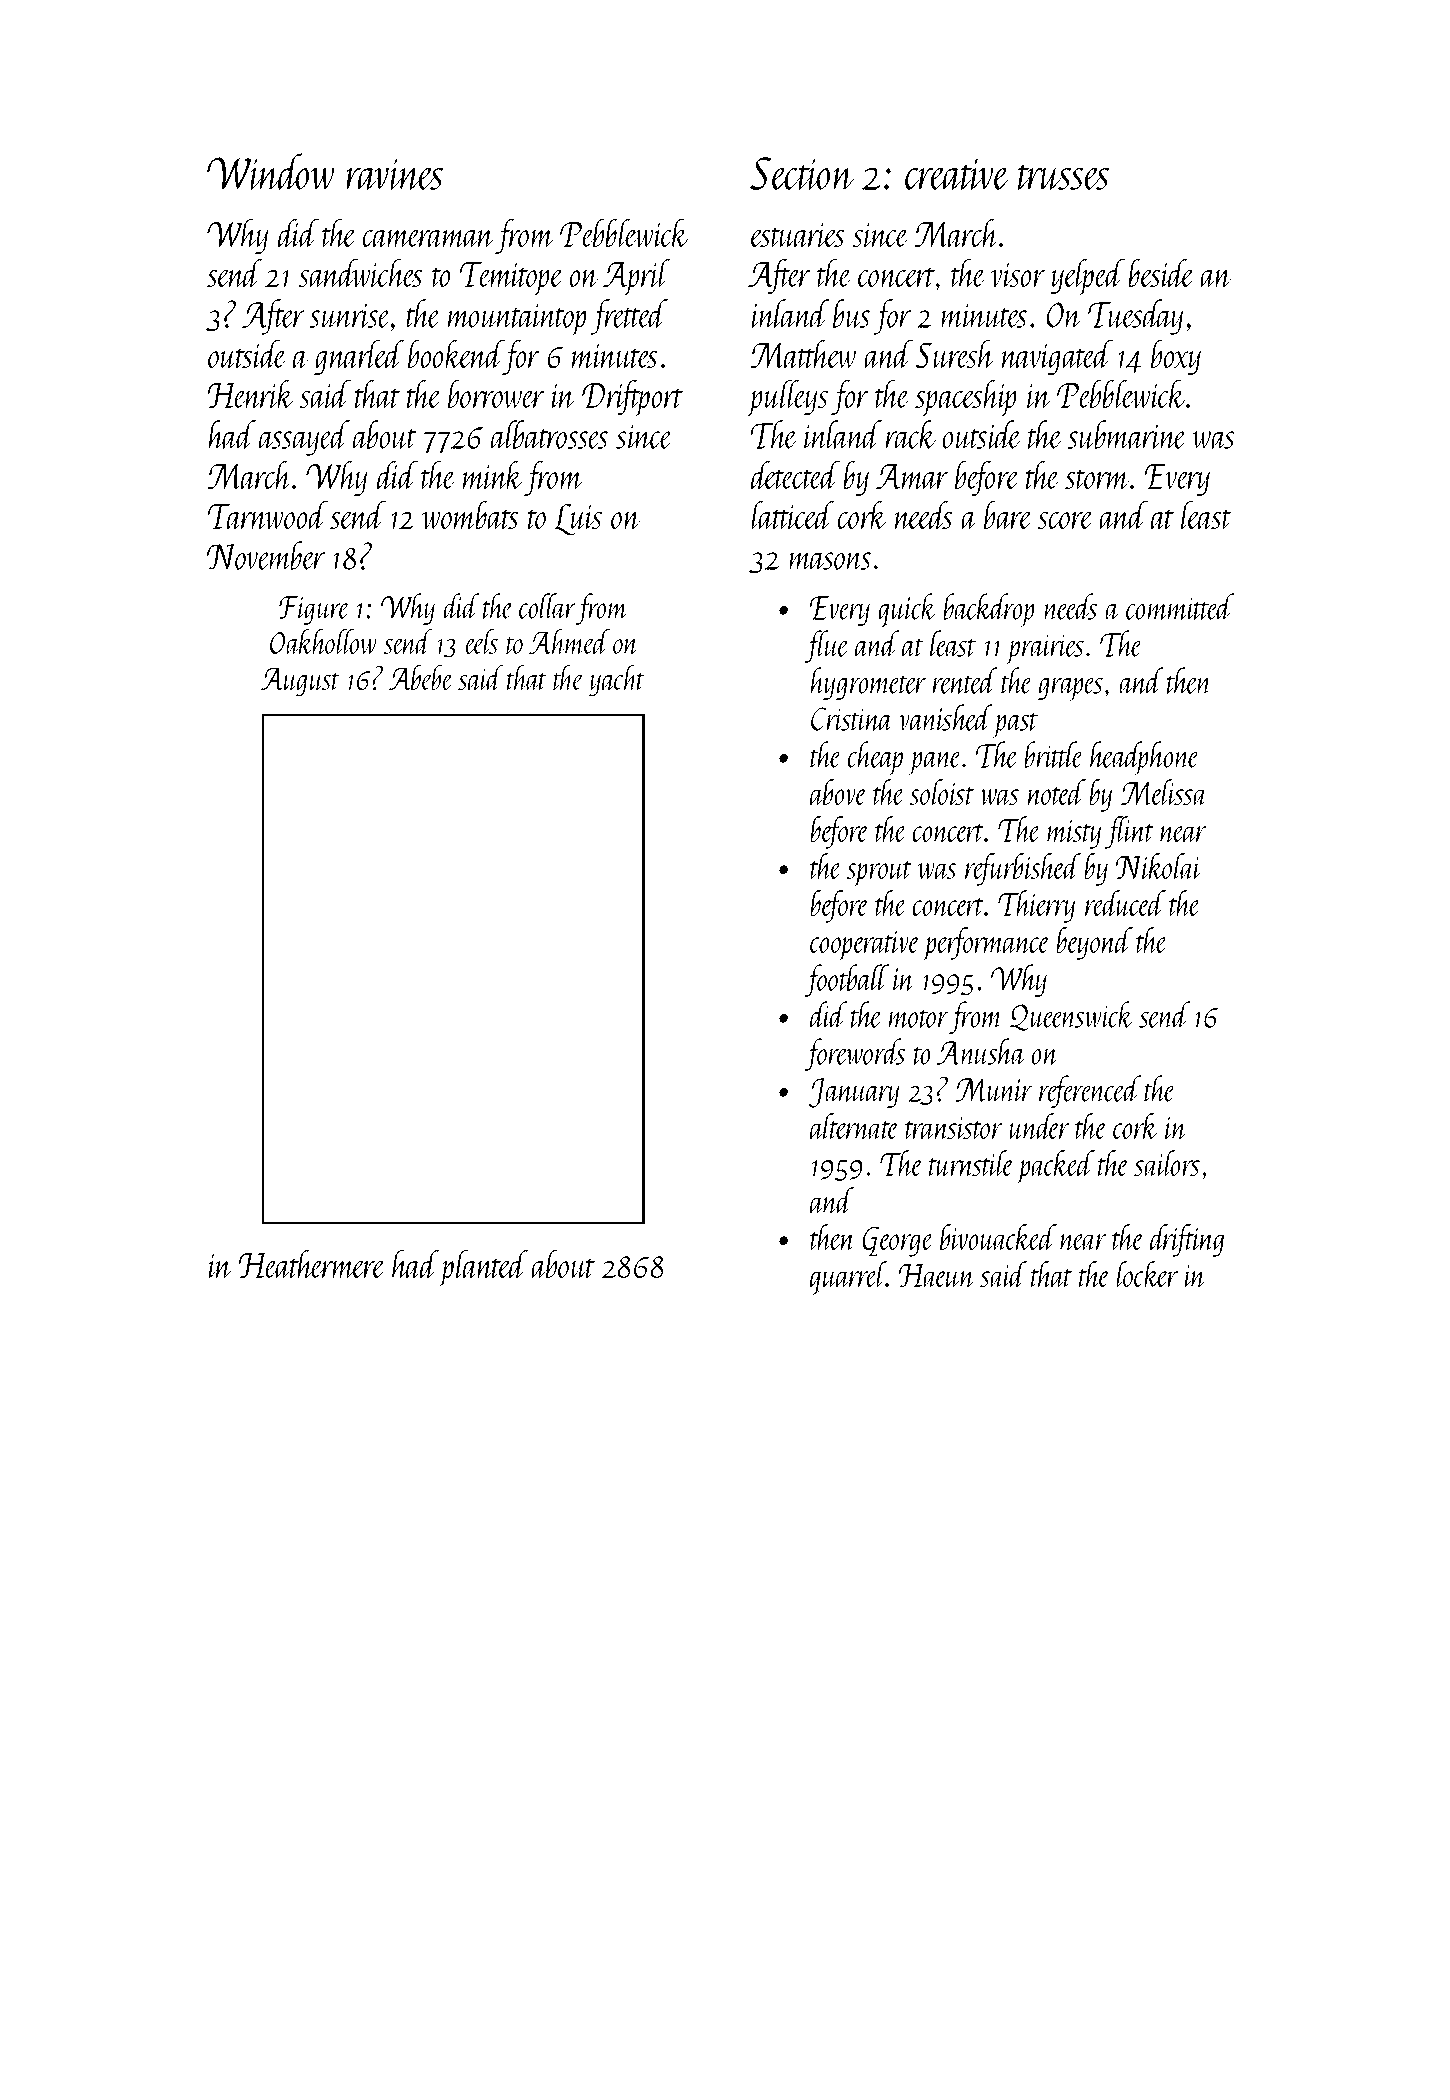 This screenshot has width=1450, height=2100. Describe the element at coordinates (311, 1264) in the screenshot. I see `Heathermere` at that location.
